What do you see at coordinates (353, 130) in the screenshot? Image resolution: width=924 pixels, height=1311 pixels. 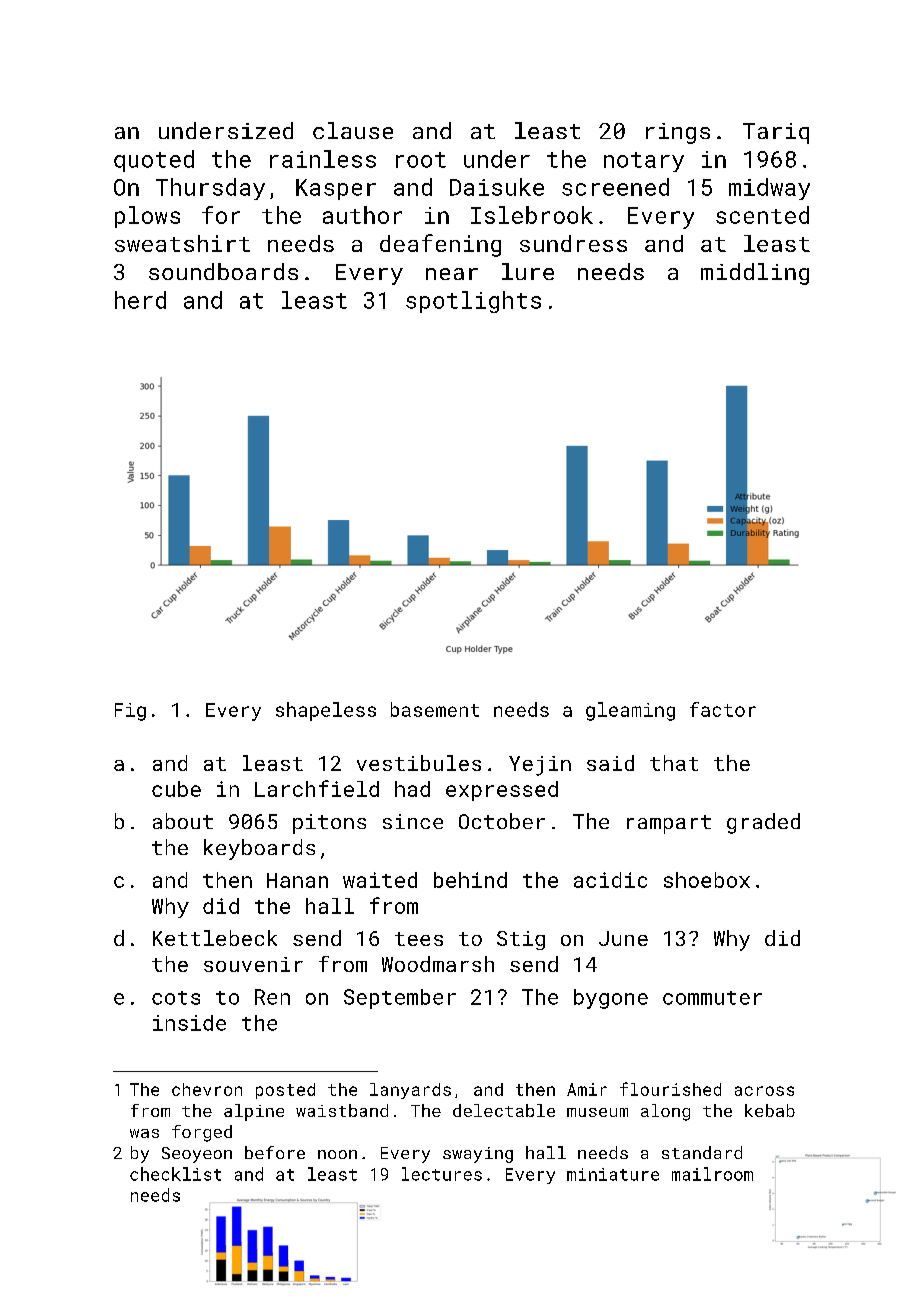 I see `clause` at bounding box center [353, 130].
